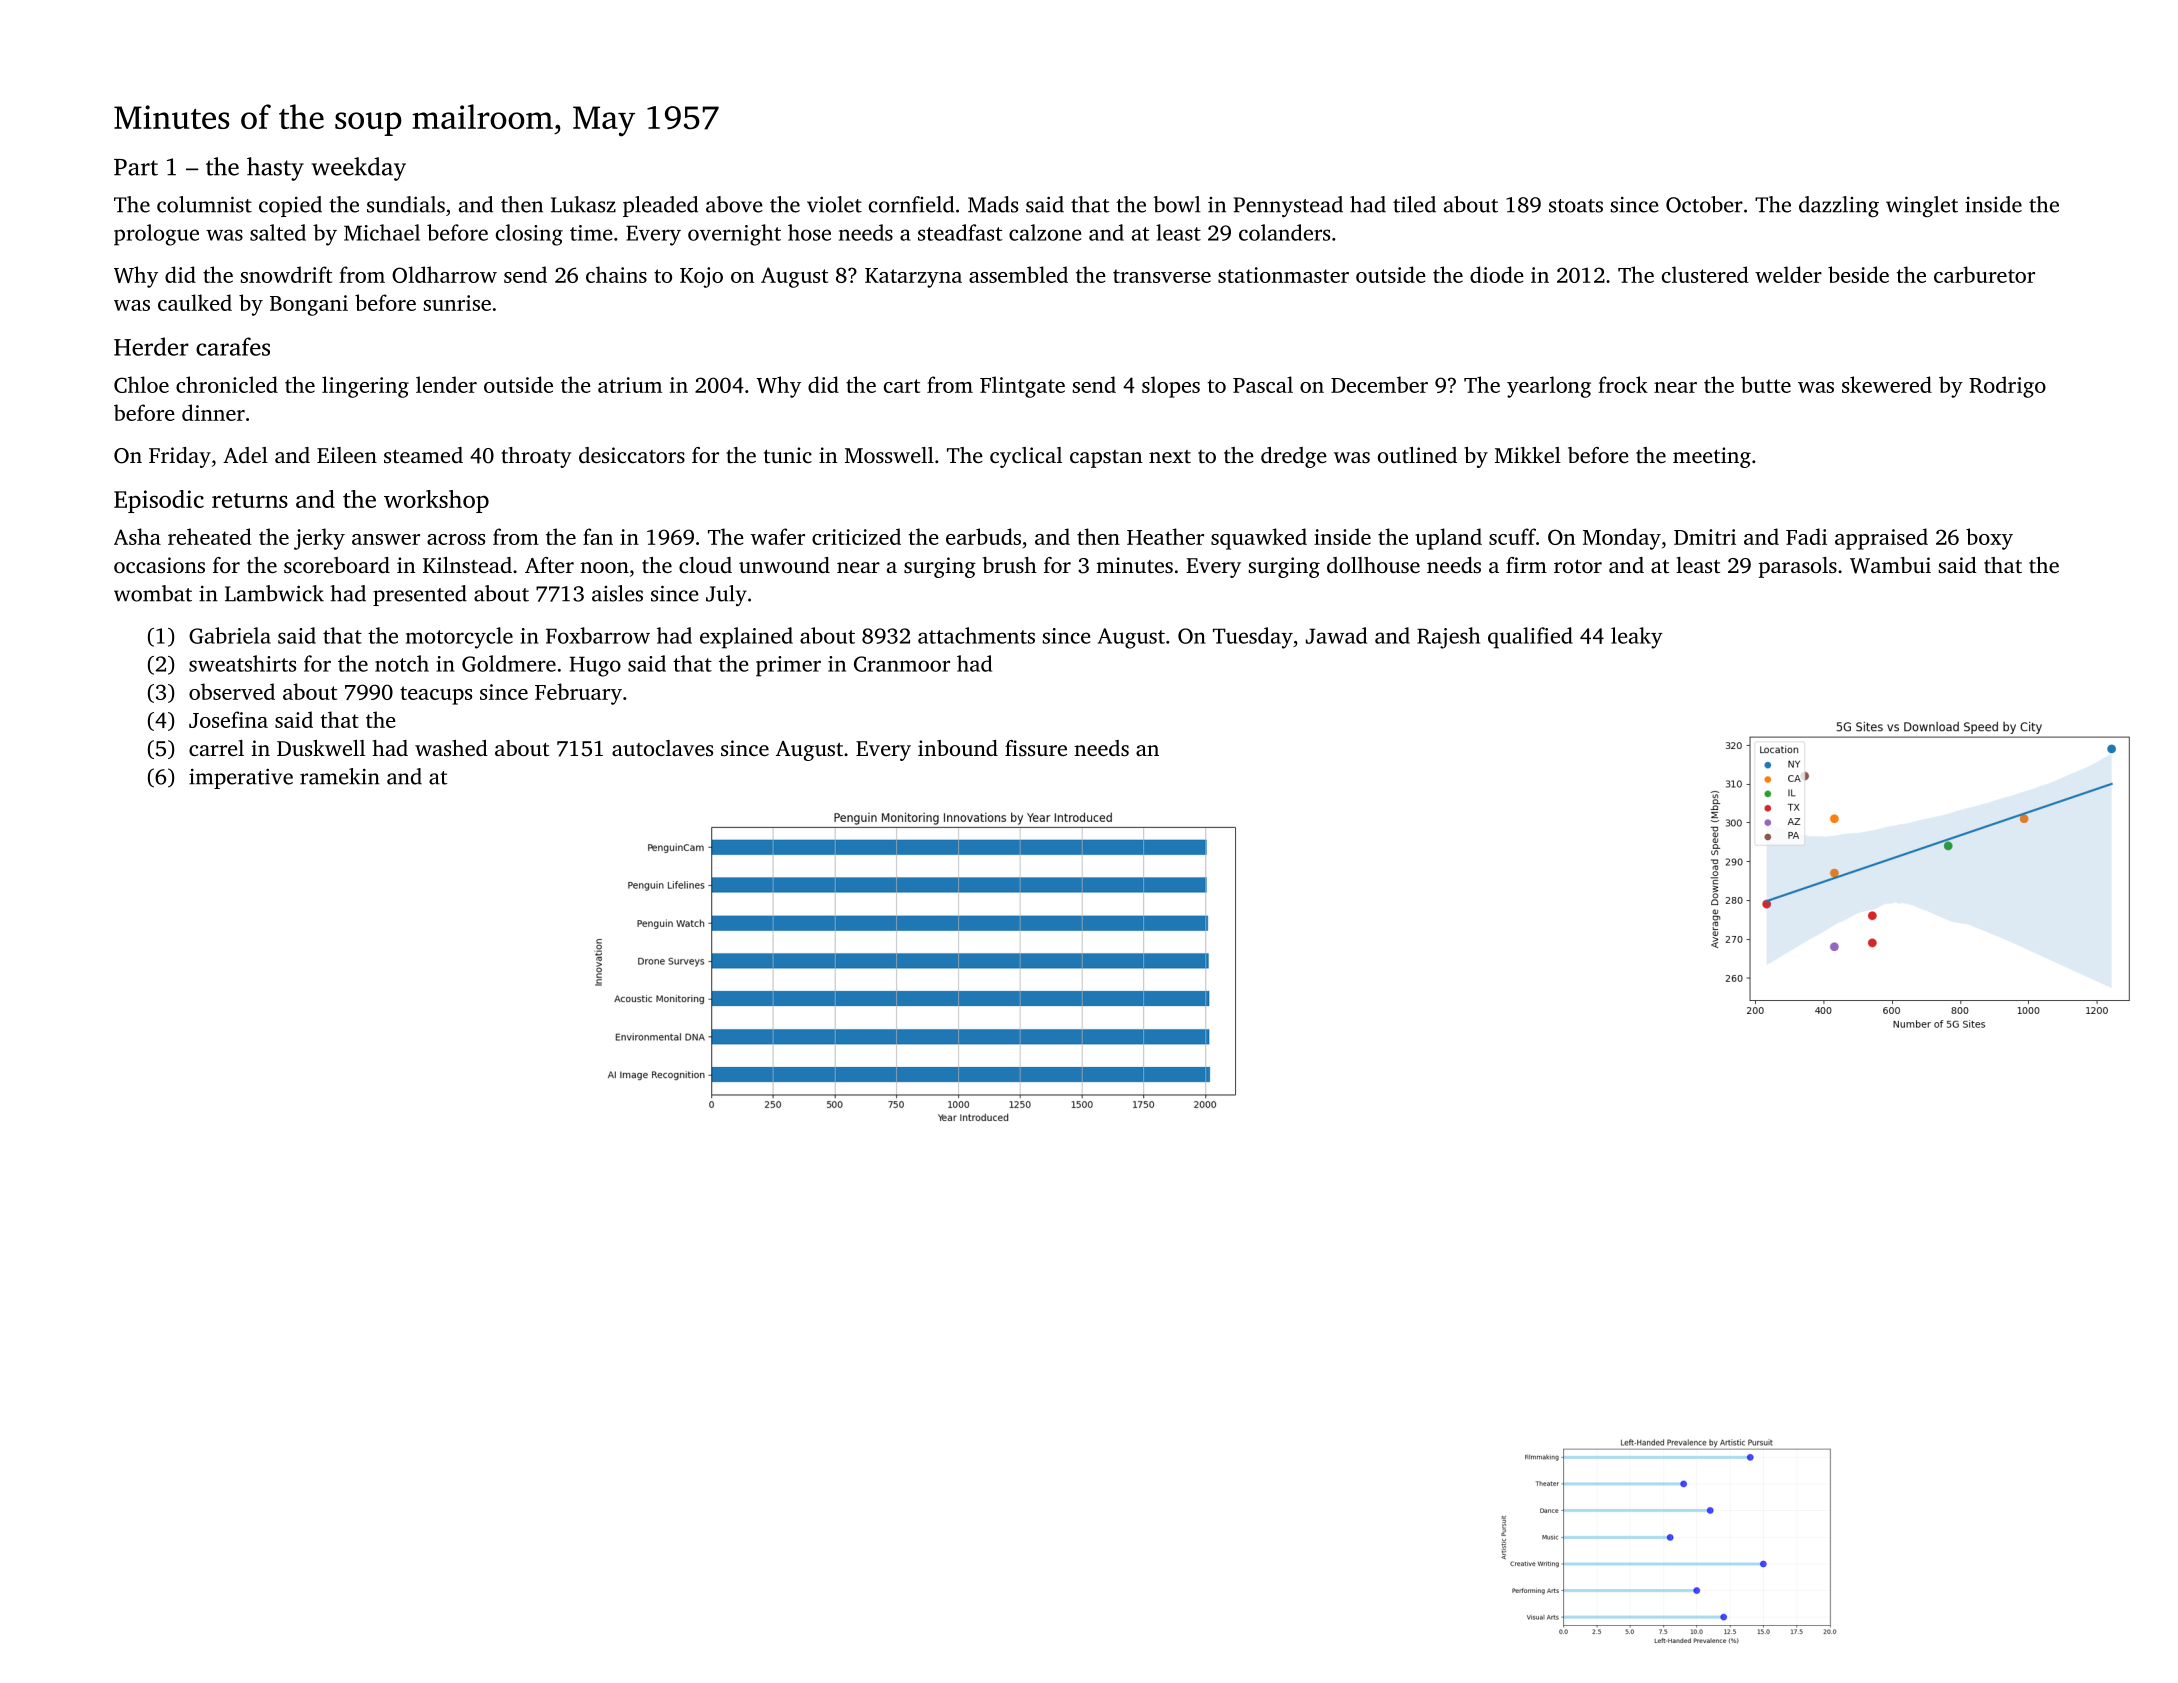 The height and width of the screenshot is (1683, 2178). What do you see at coordinates (913, 278) in the screenshot?
I see `Katarzyna` at bounding box center [913, 278].
